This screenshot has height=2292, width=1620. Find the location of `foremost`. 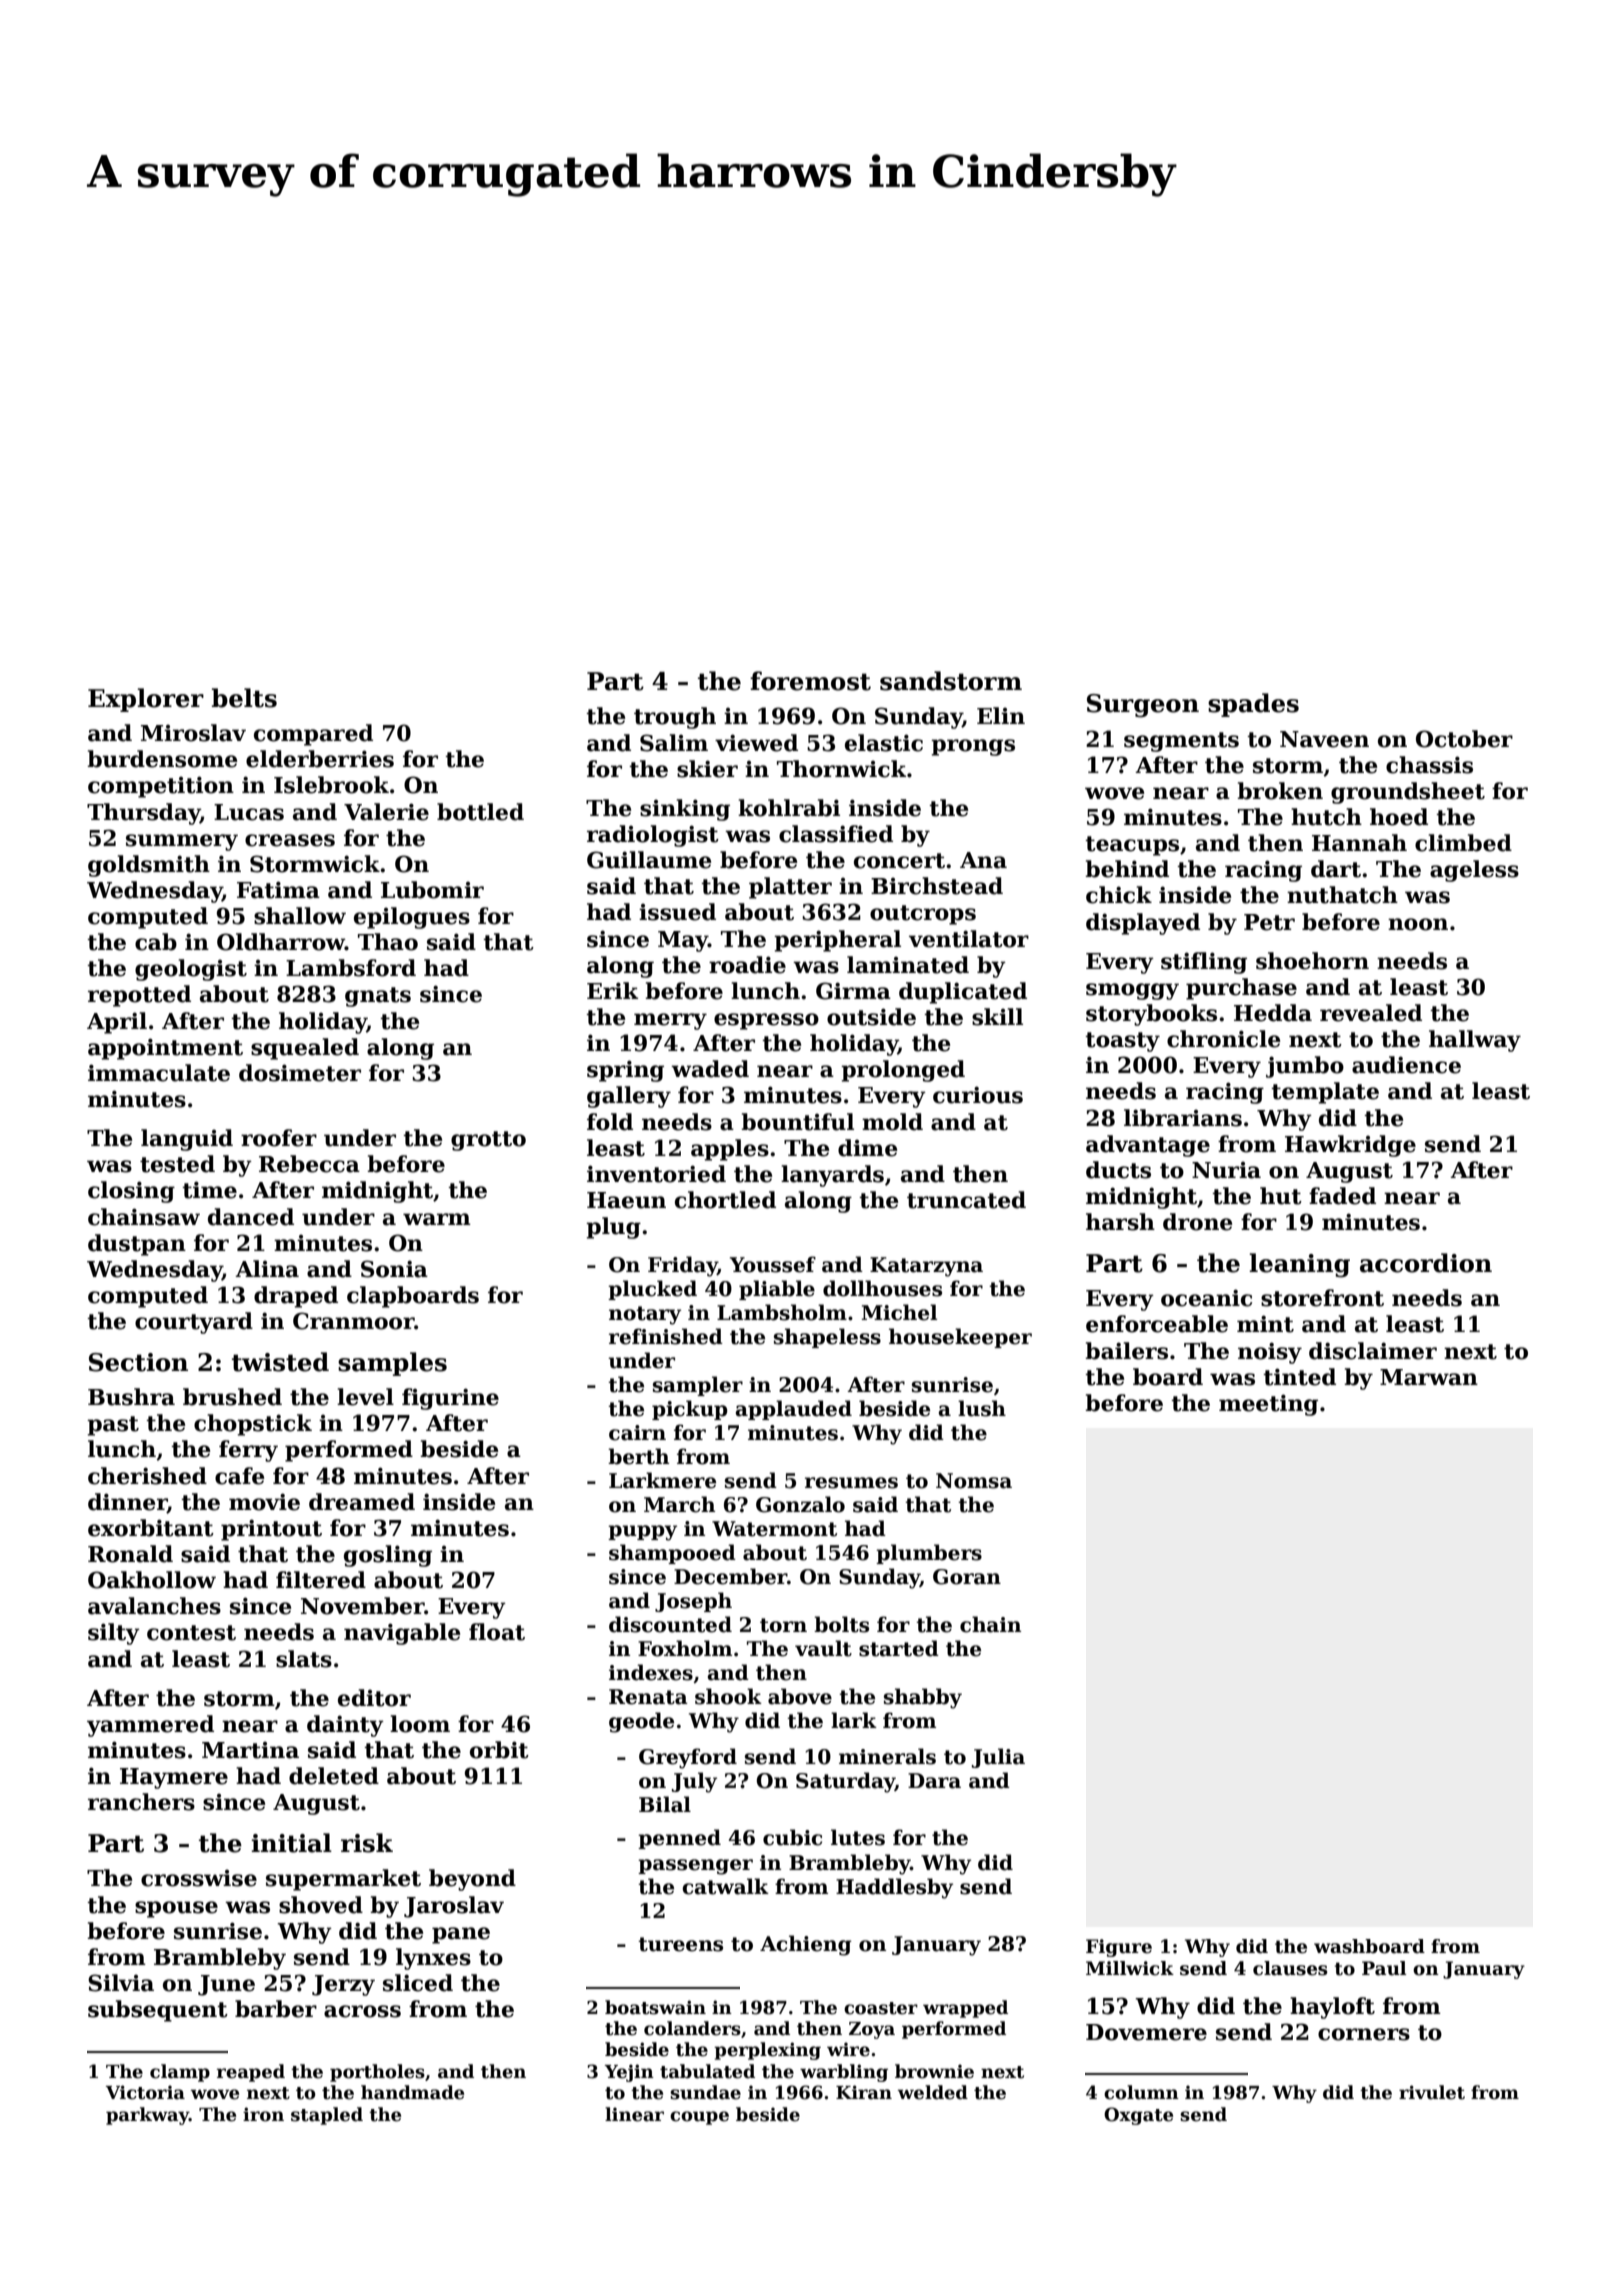

foremost is located at coordinates (810, 681).
